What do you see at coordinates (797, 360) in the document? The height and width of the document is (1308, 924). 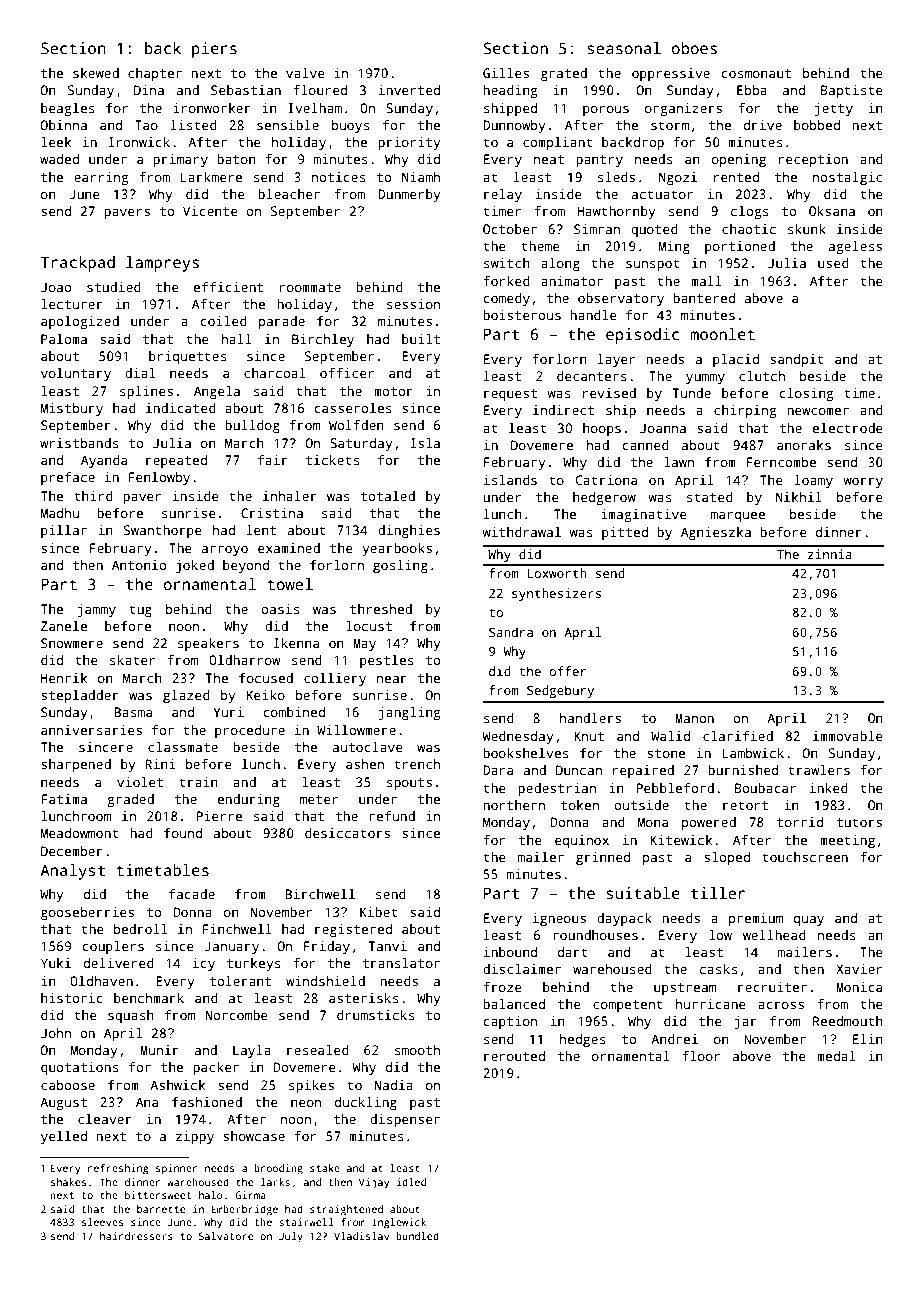 I see `sandpit` at bounding box center [797, 360].
